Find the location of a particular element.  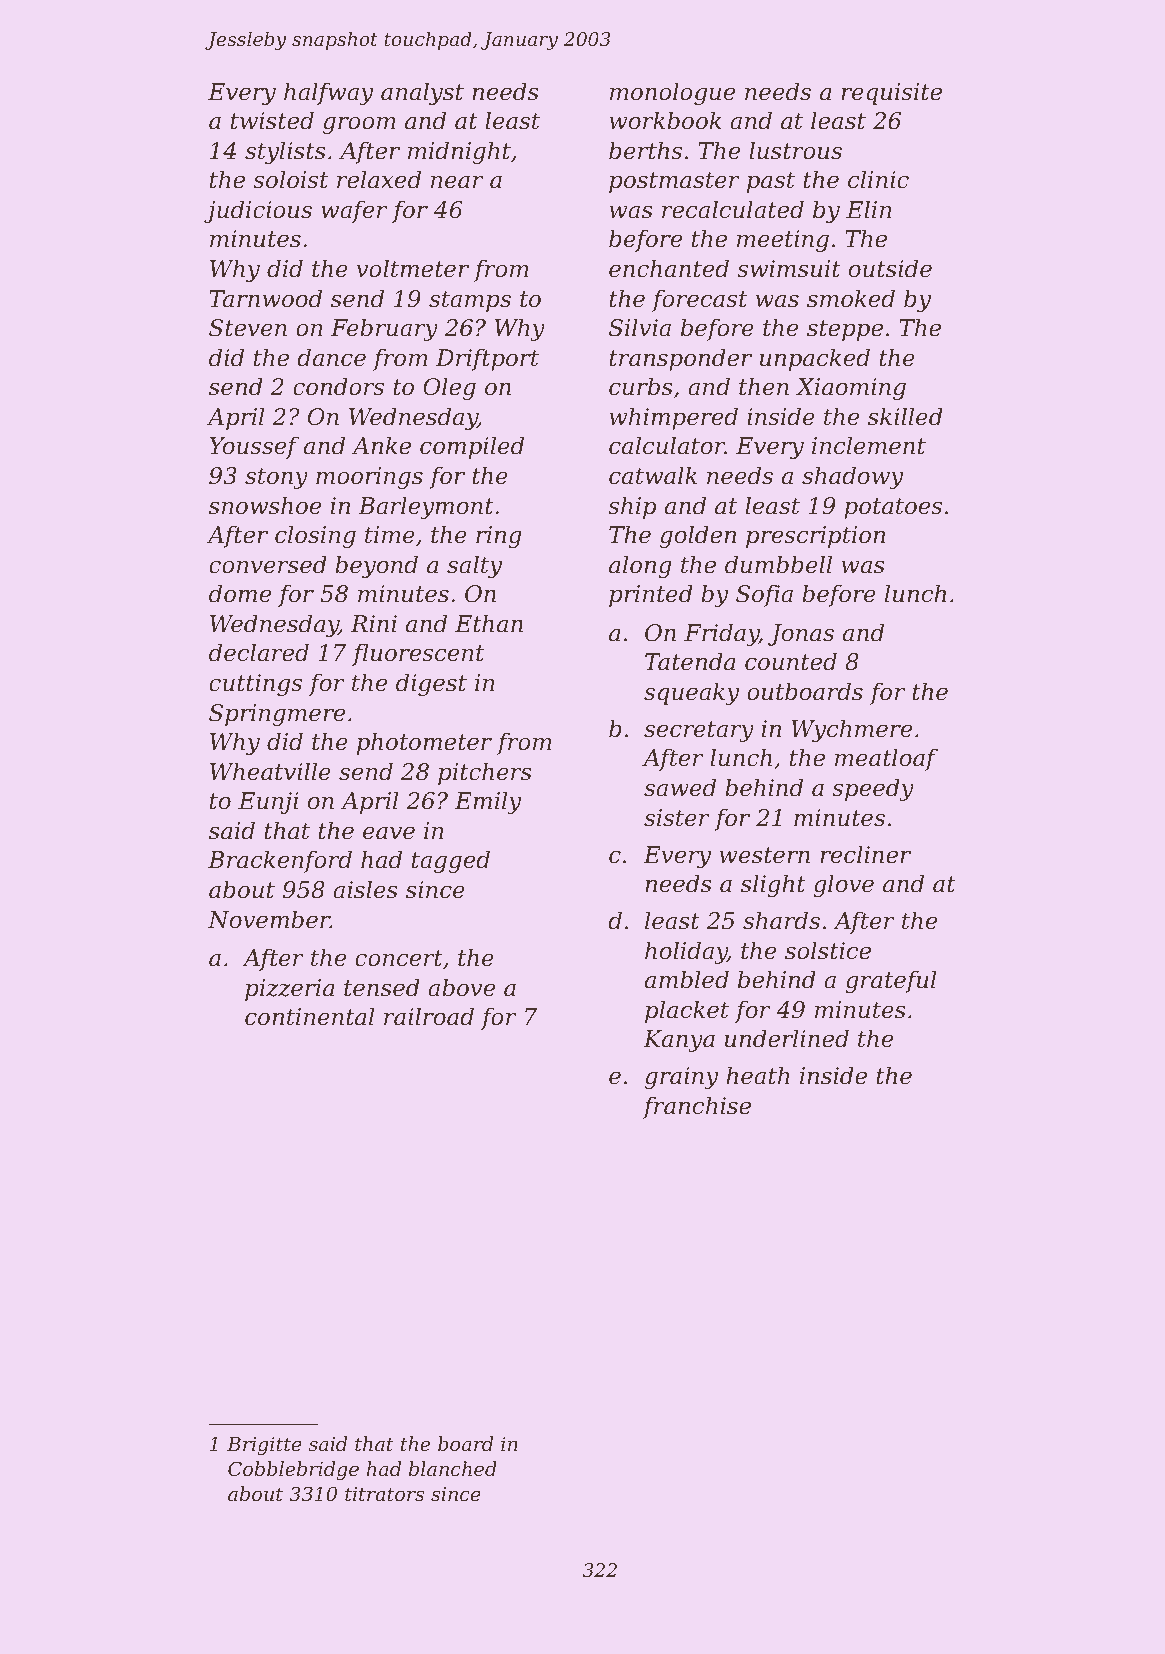

holiday is located at coordinates (686, 952).
